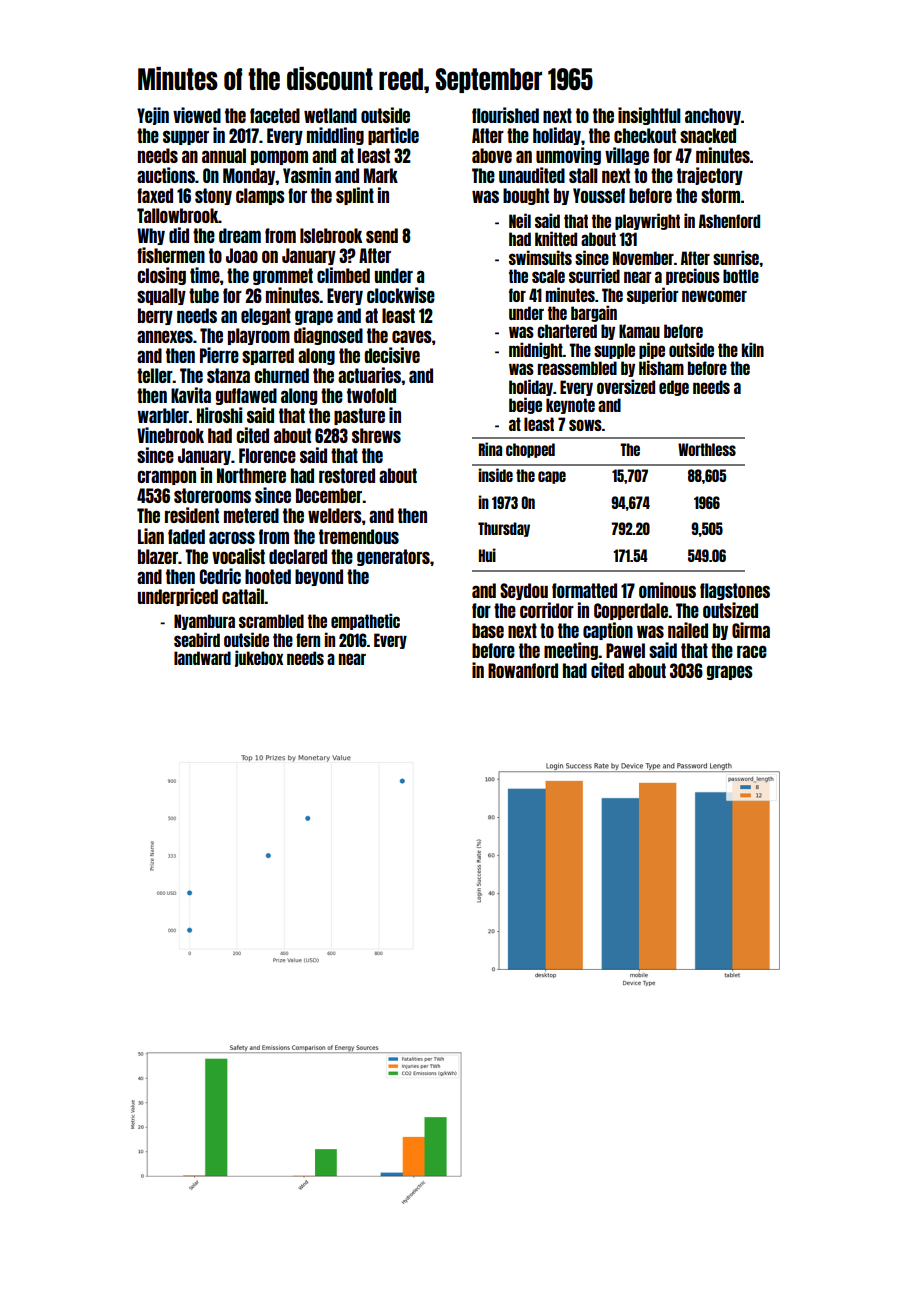  I want to click on beige, so click(525, 405).
